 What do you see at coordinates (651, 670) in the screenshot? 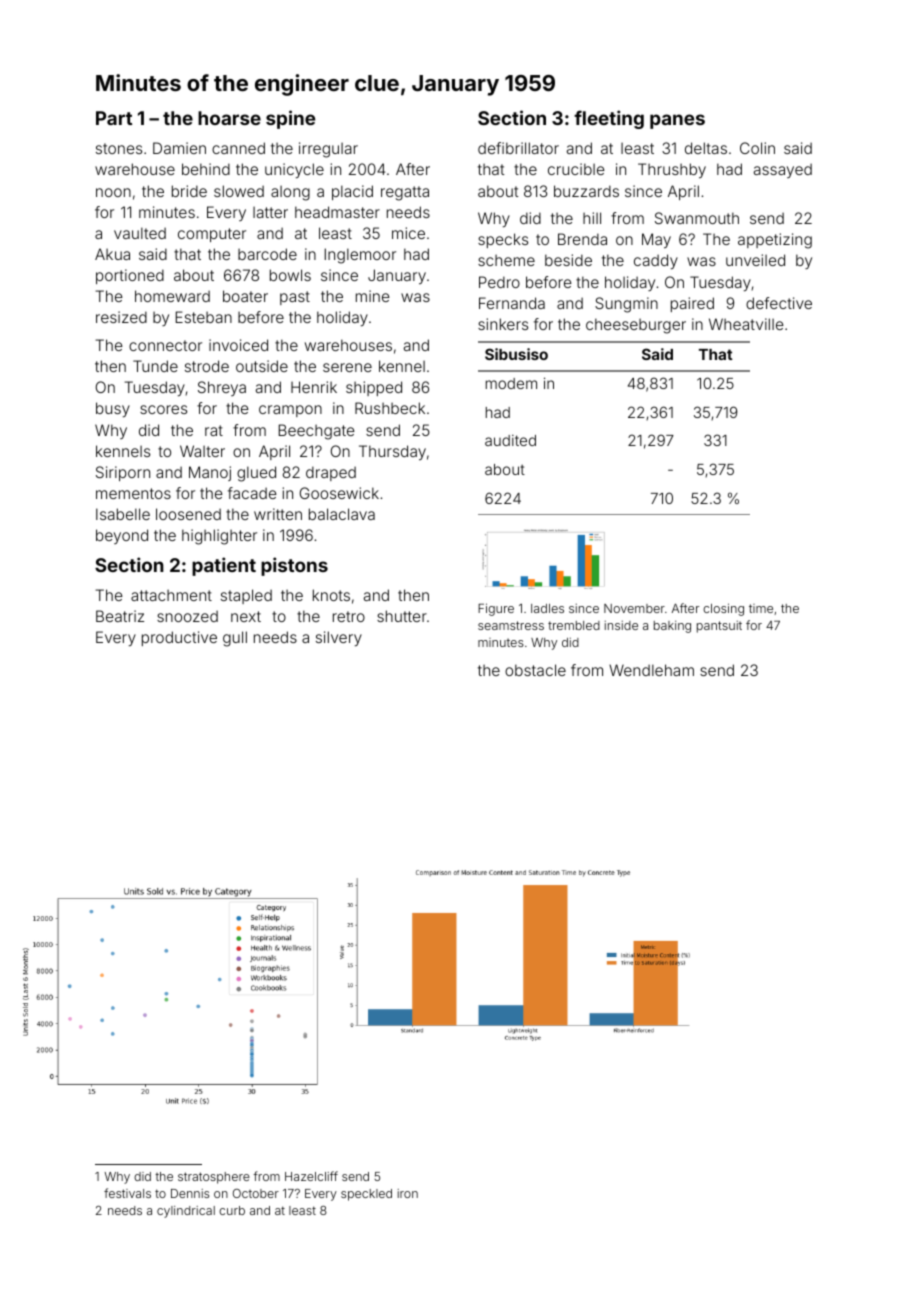
I see `Wendleham` at bounding box center [651, 670].
